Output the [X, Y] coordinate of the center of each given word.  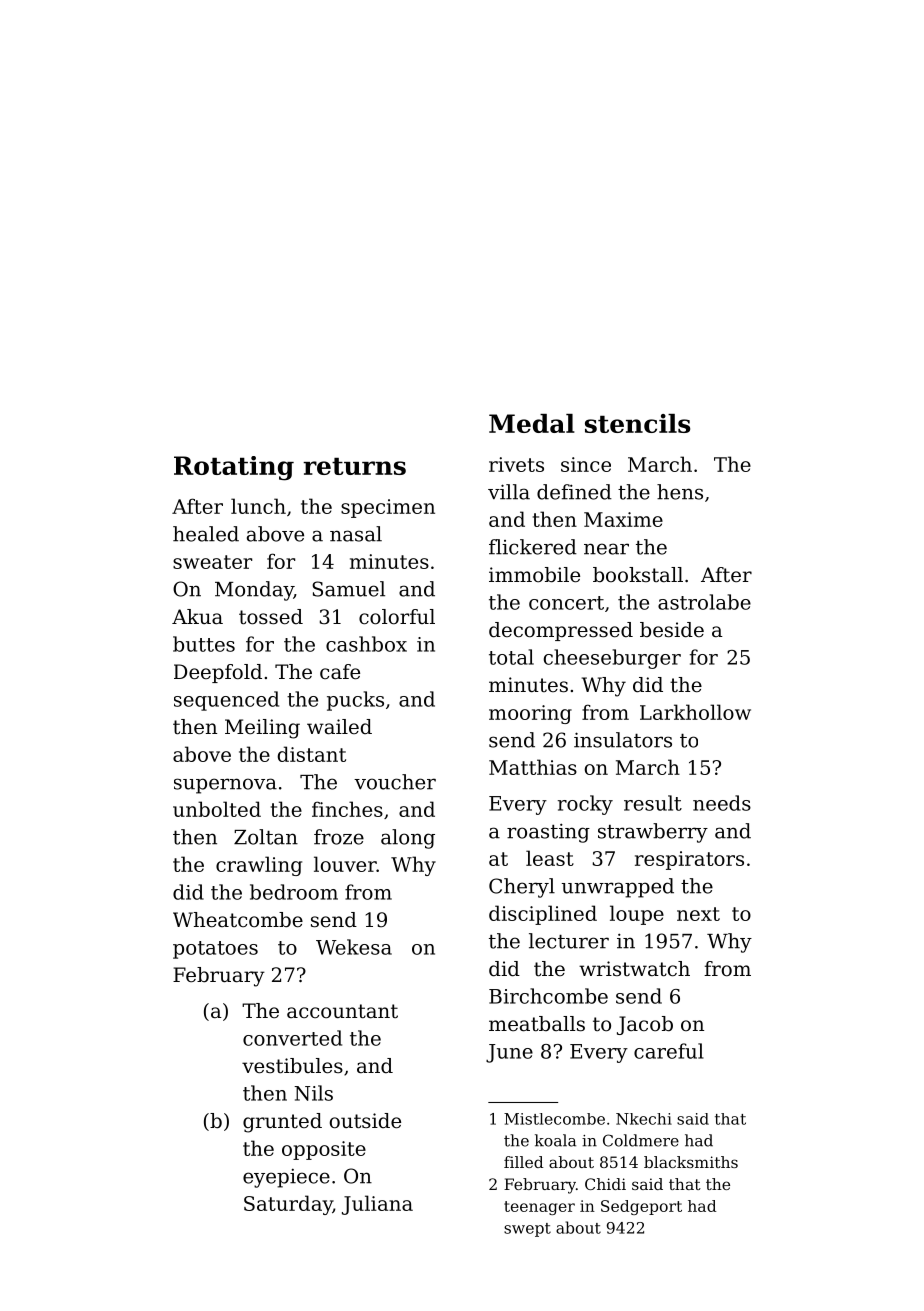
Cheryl [522, 888]
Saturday [288, 1205]
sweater [212, 562]
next [698, 914]
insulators [623, 740]
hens [680, 492]
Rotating [234, 468]
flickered [533, 547]
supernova [225, 786]
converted [292, 1038]
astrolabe [704, 602]
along [408, 839]
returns [354, 466]
